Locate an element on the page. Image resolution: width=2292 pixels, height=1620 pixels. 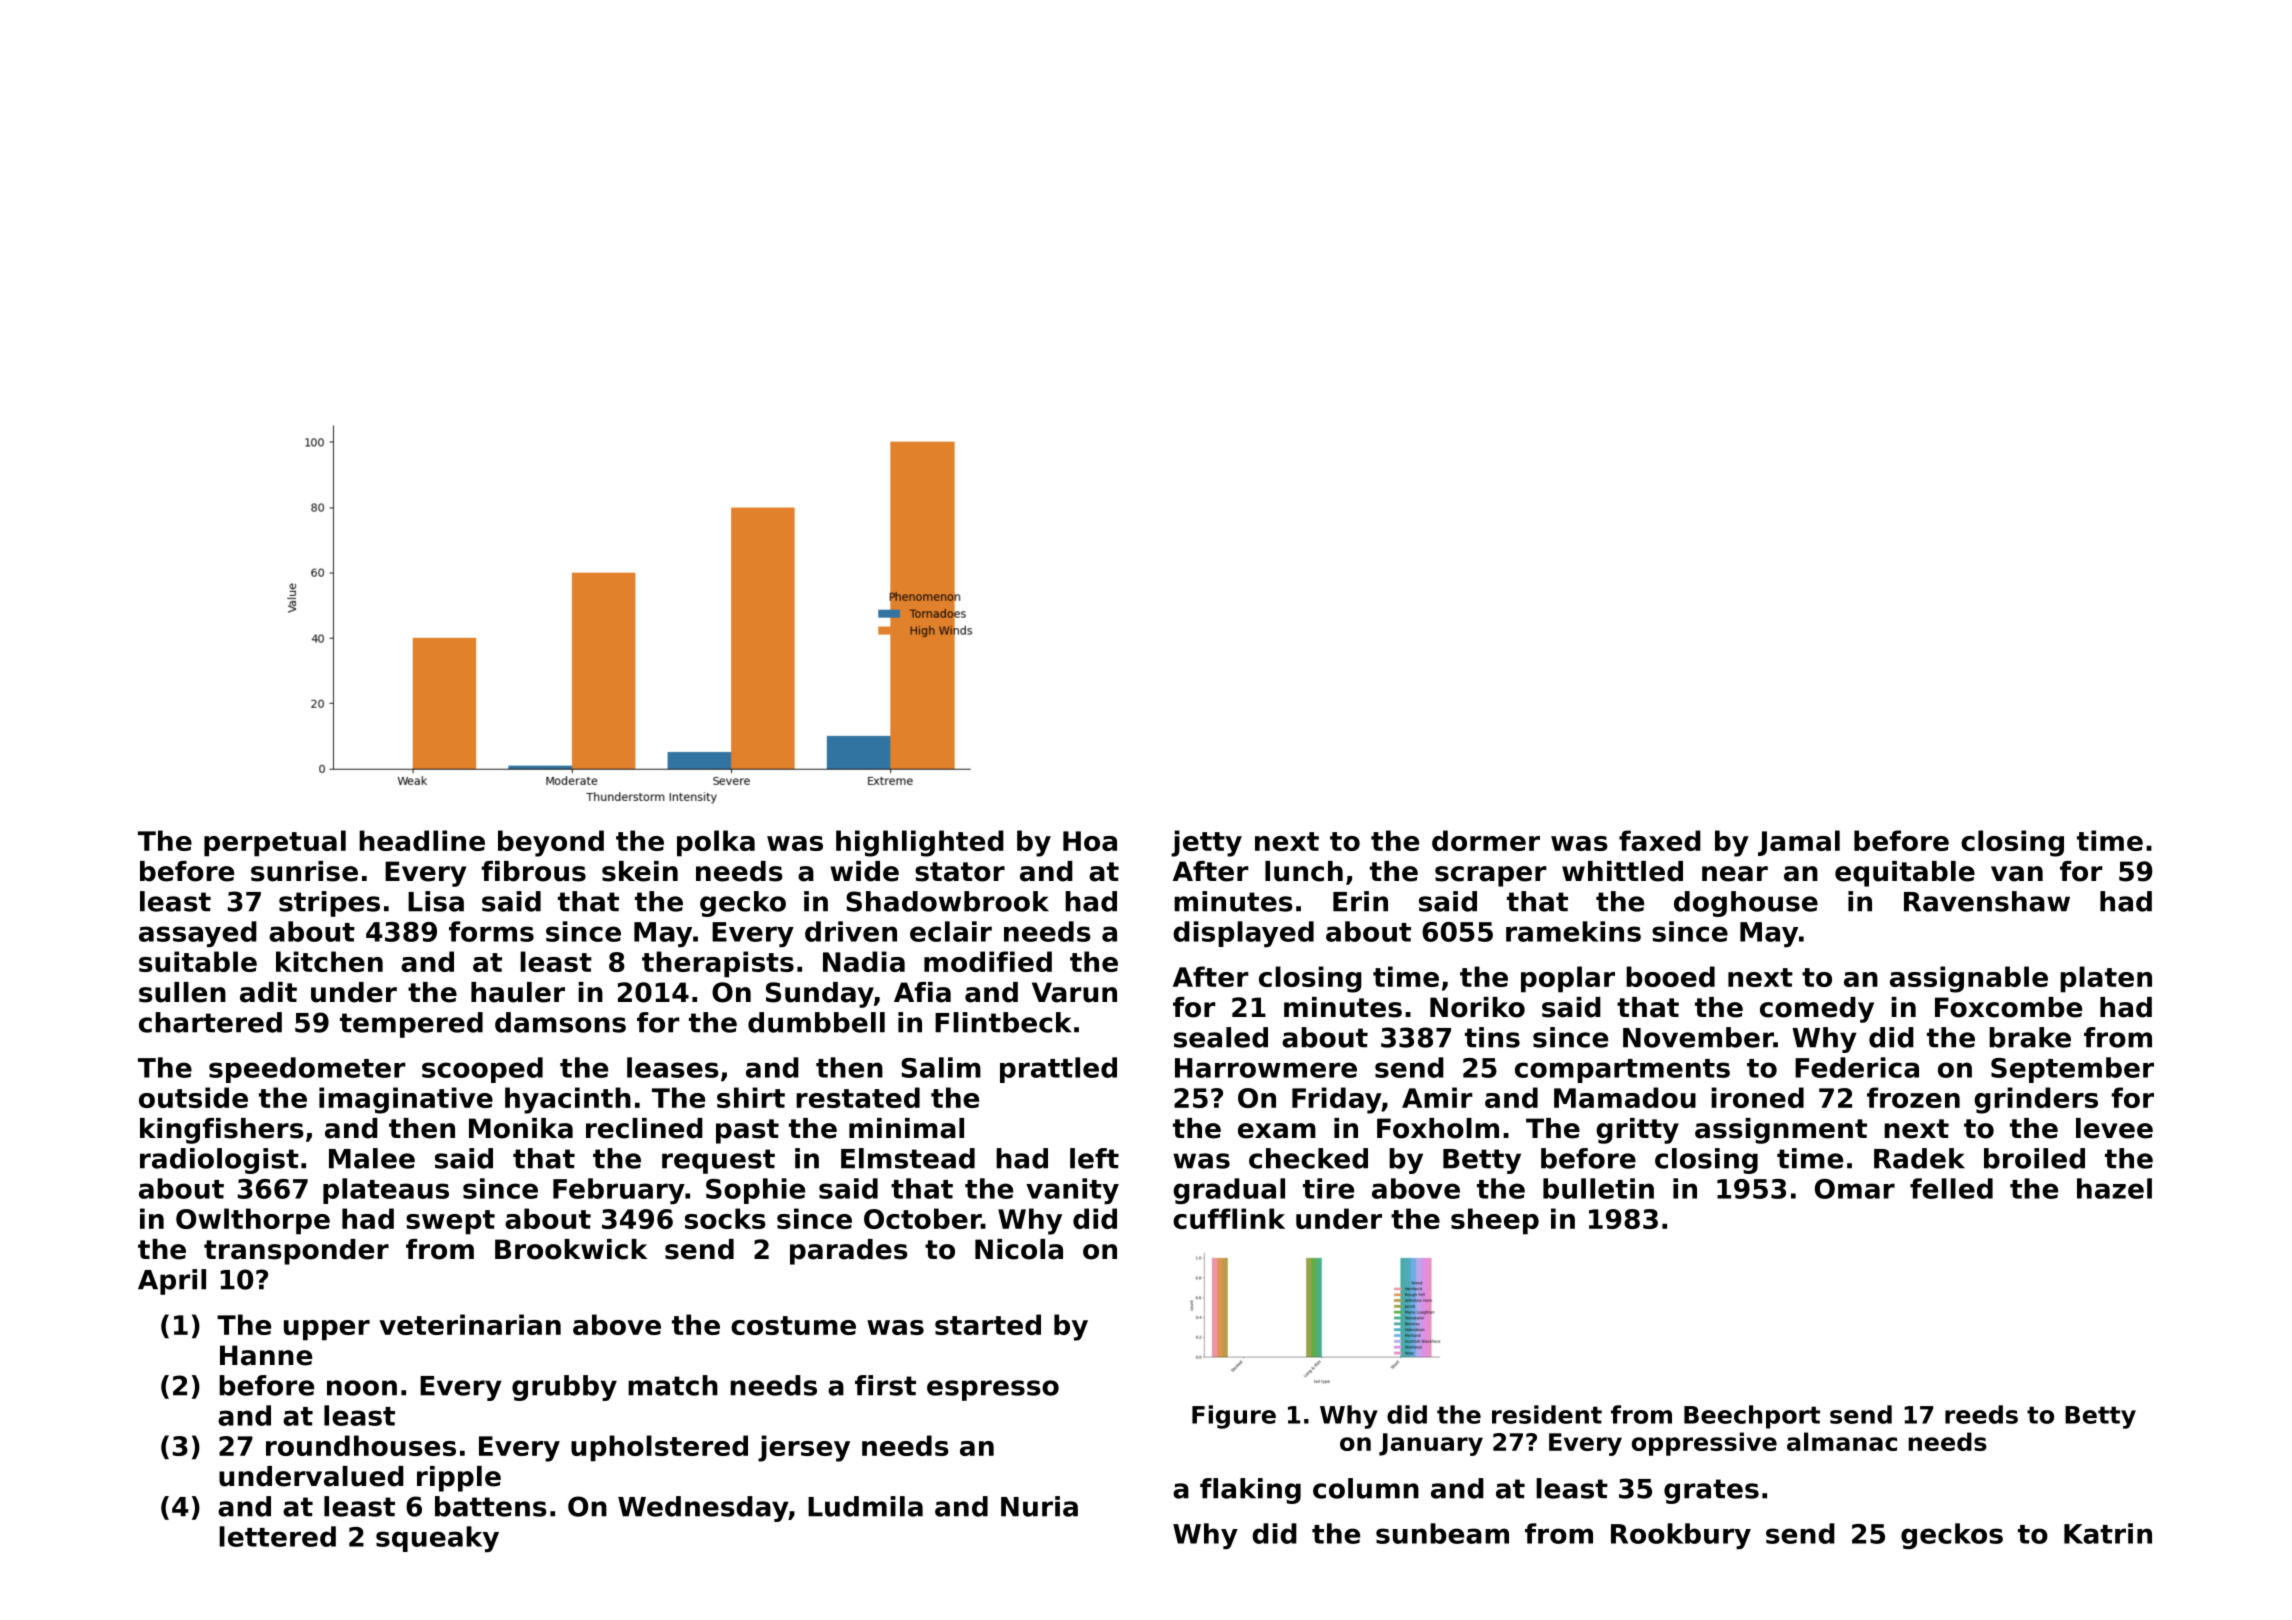
hazel is located at coordinates (2114, 1188).
